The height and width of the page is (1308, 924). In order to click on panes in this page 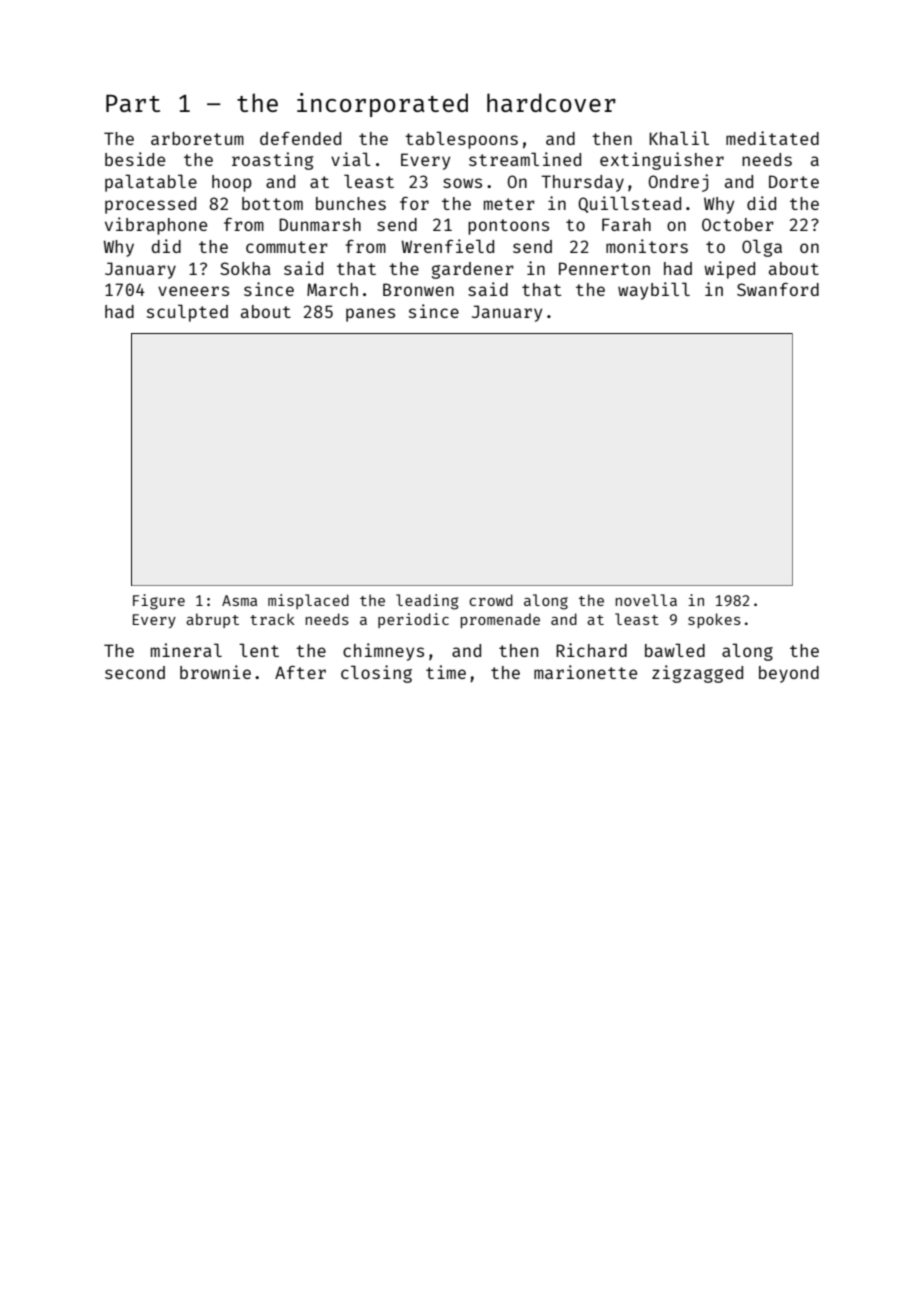, I will do `click(370, 315)`.
